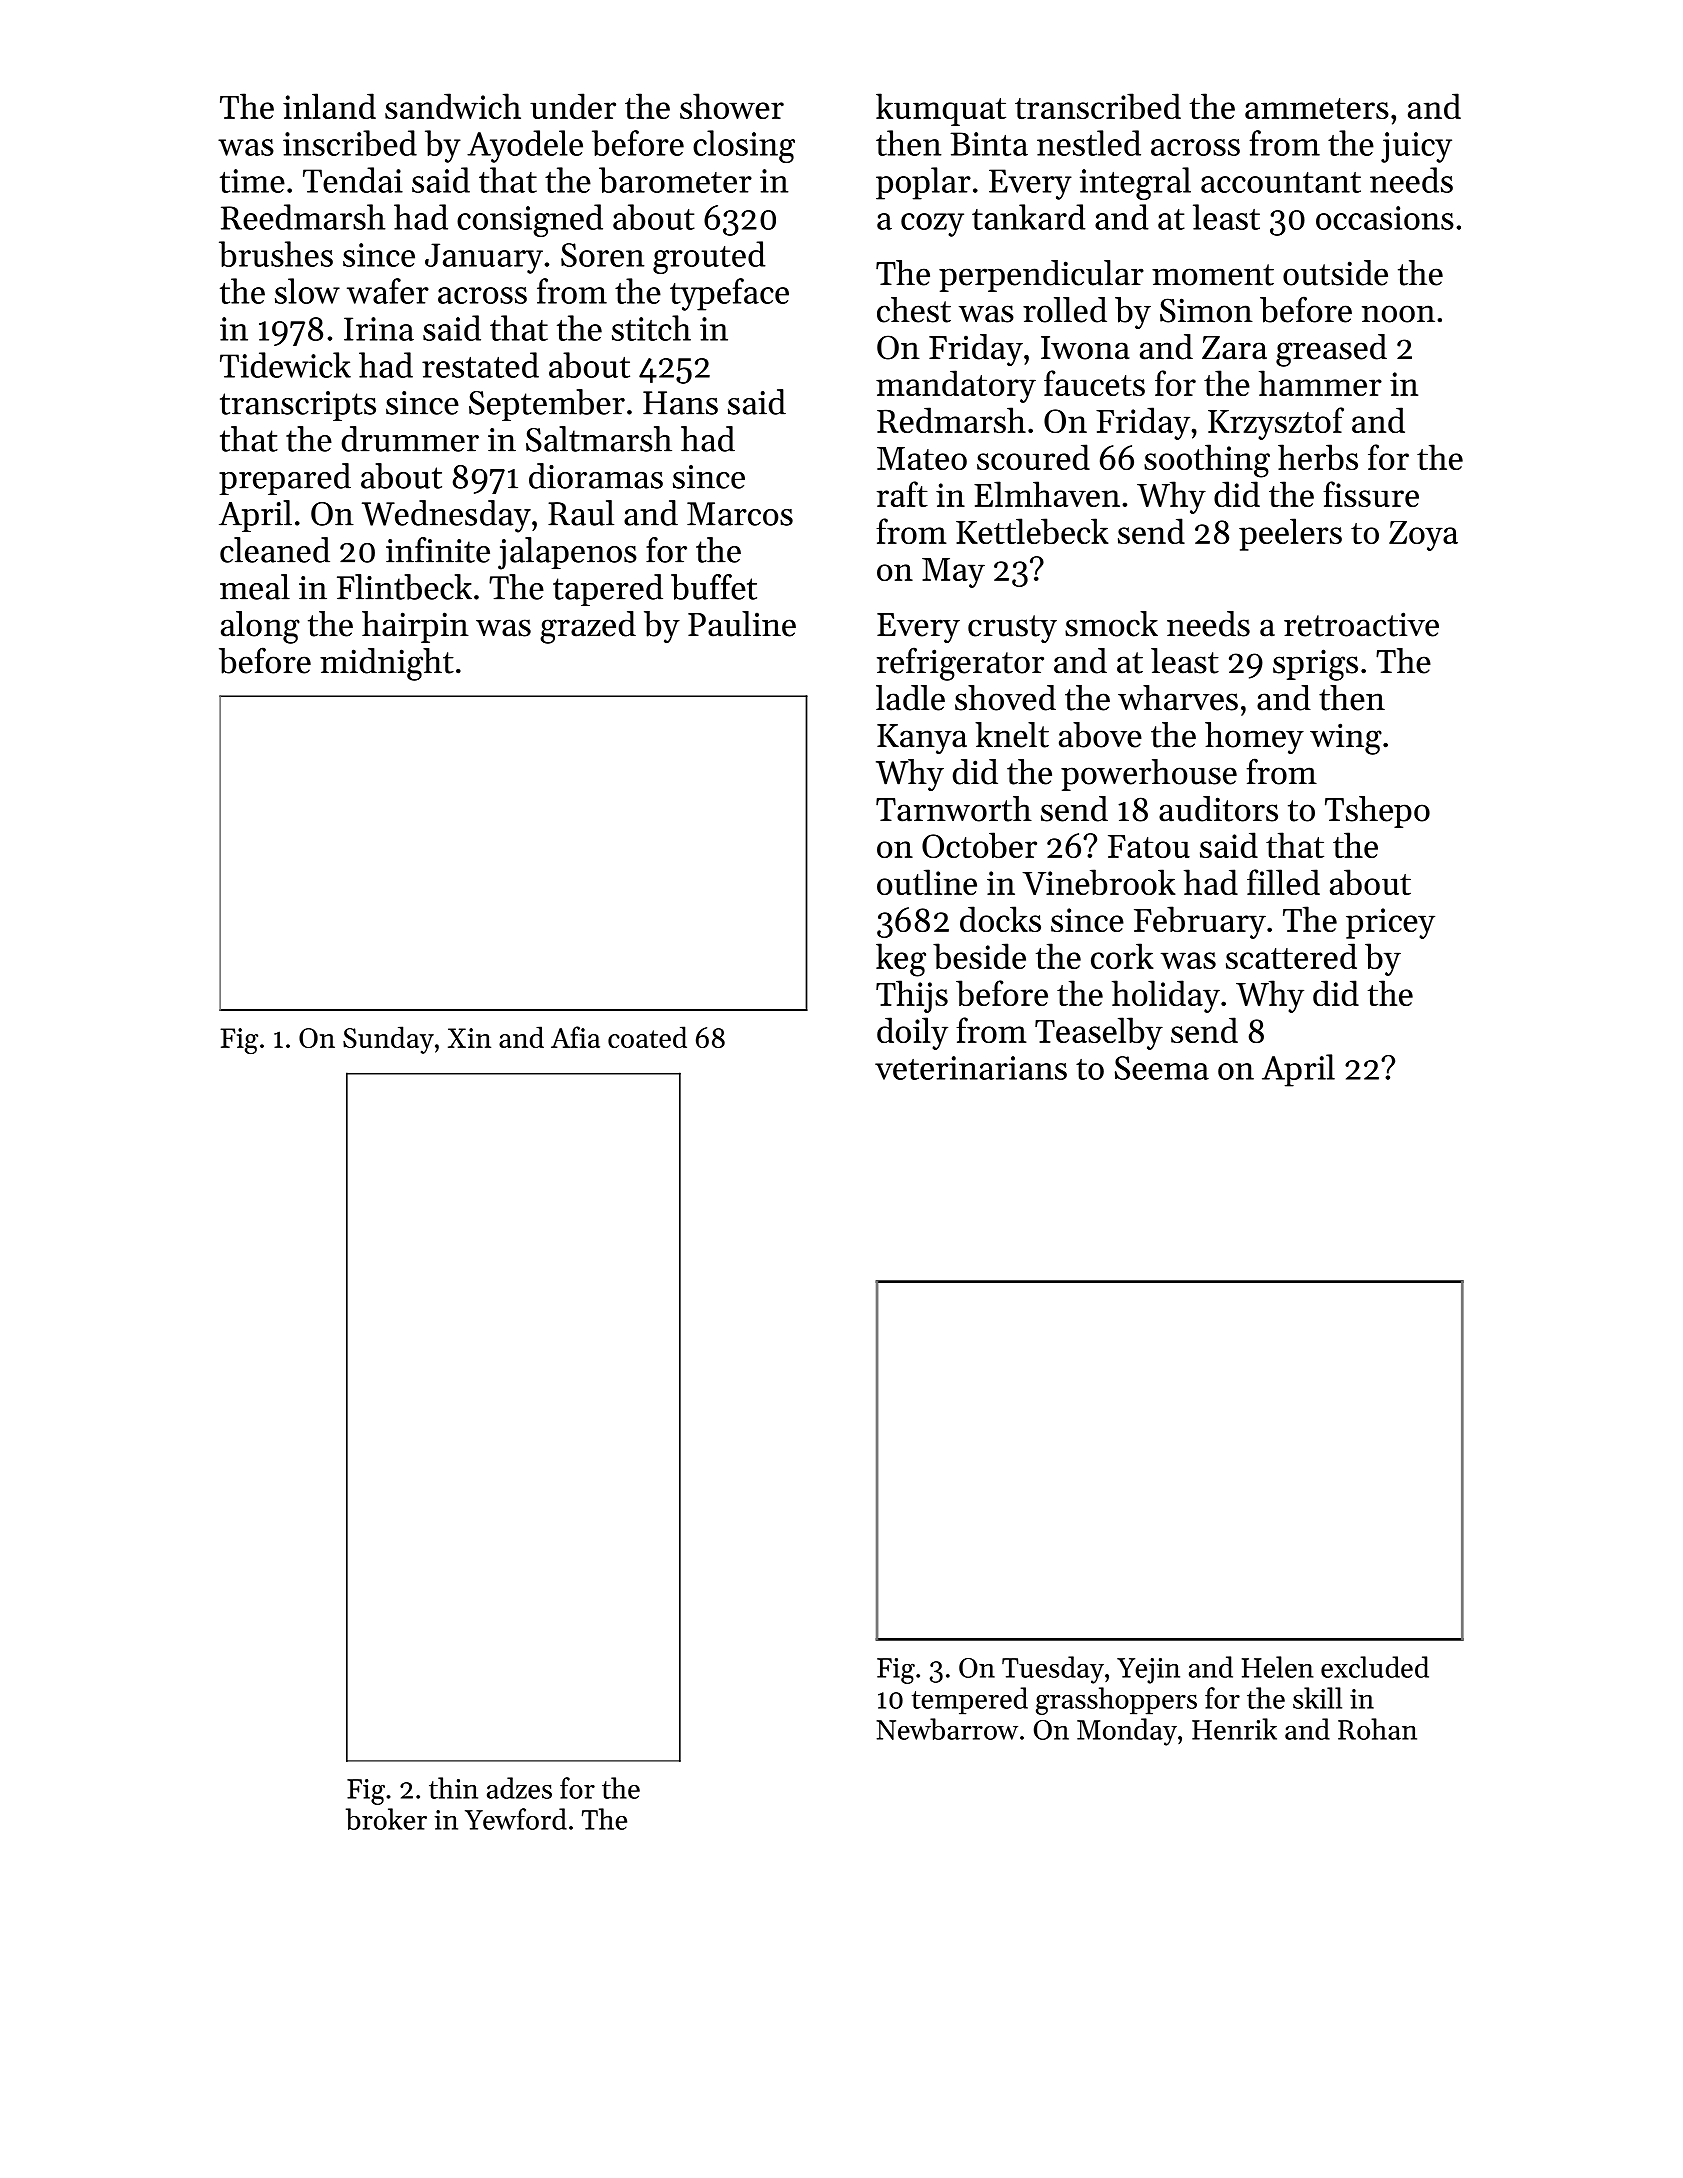 This document has height=2178, width=1683. I want to click on Iwona, so click(1085, 348).
